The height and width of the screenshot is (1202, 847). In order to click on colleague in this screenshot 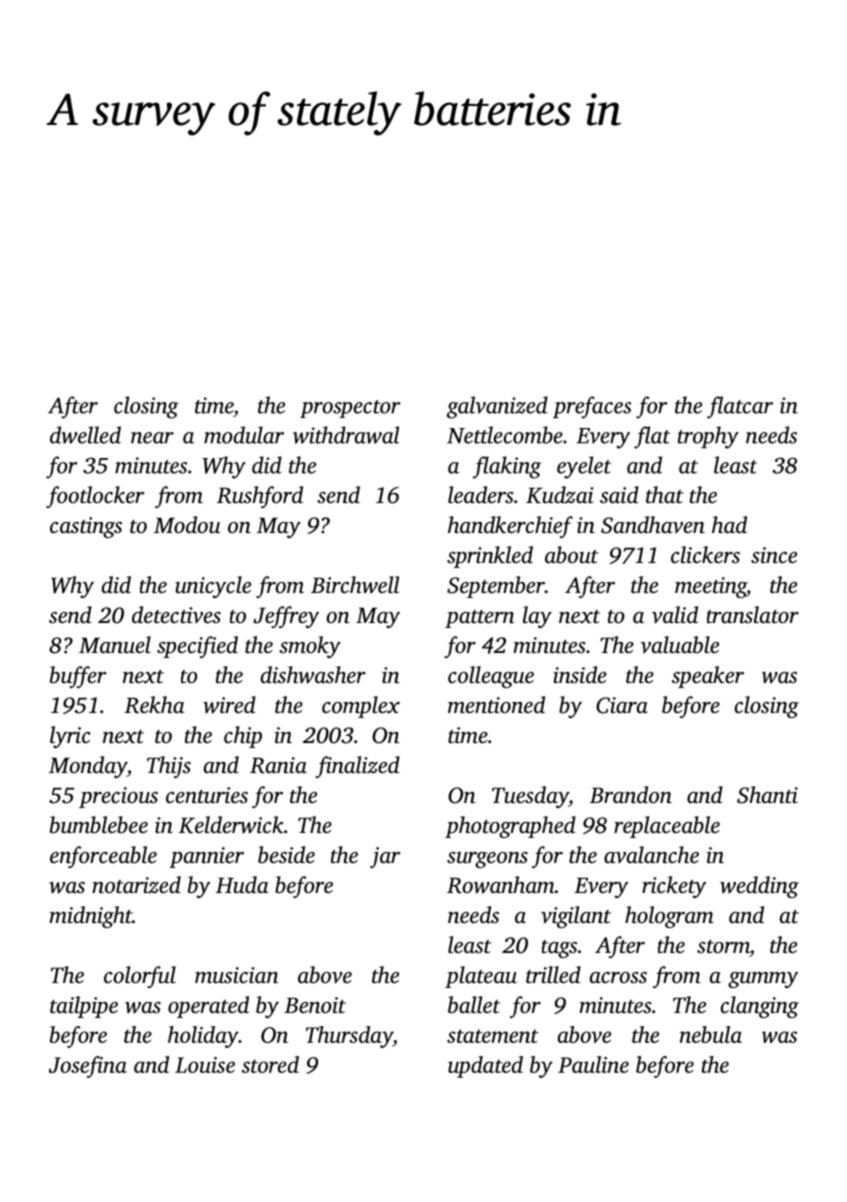, I will do `click(491, 677)`.
